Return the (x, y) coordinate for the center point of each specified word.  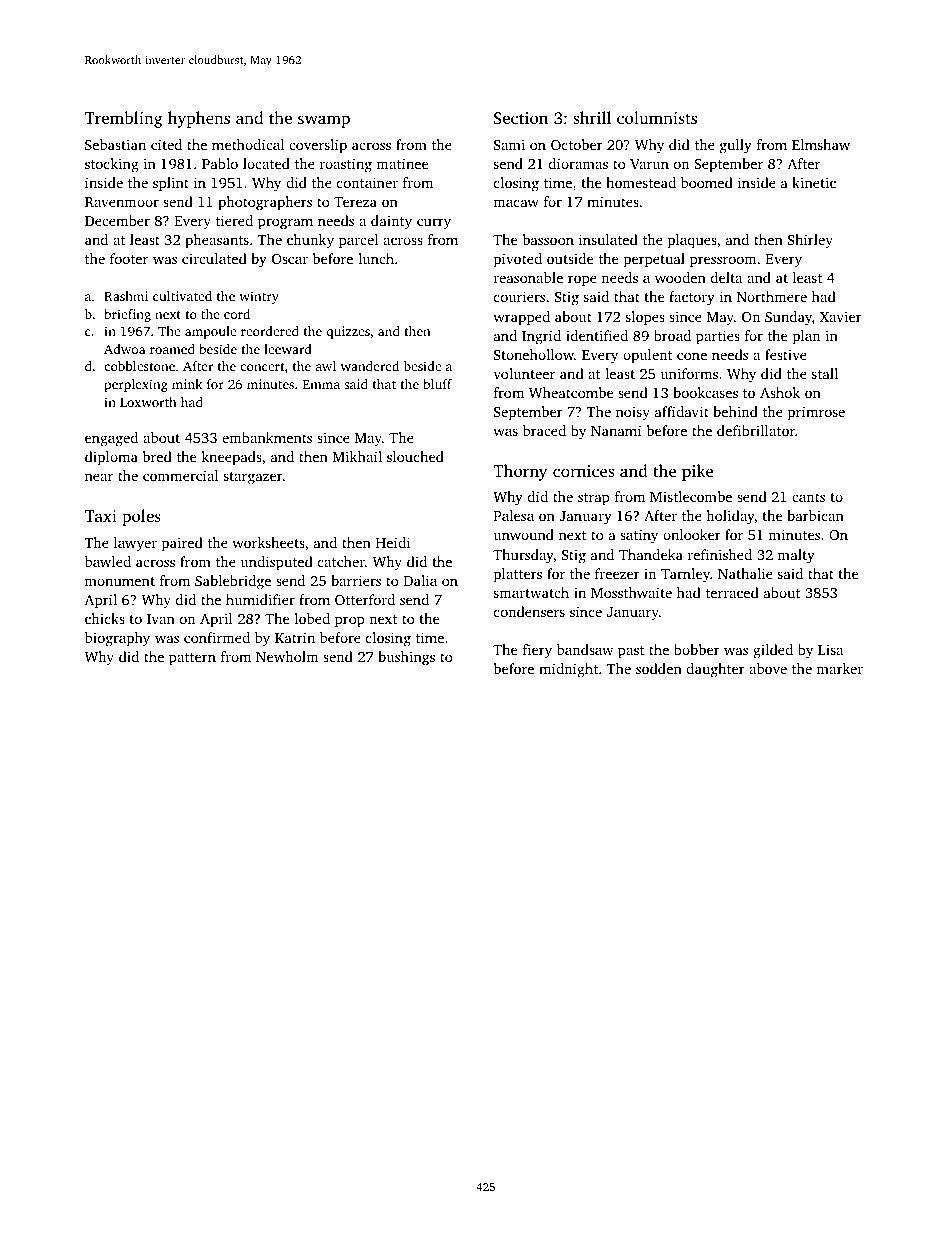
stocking (112, 165)
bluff (437, 384)
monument (120, 581)
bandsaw (585, 649)
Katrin (295, 637)
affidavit (682, 411)
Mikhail (357, 456)
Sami (509, 144)
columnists (657, 117)
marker (840, 668)
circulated (214, 258)
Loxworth (148, 402)
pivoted (518, 260)
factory (692, 298)
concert (263, 367)
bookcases (705, 392)
